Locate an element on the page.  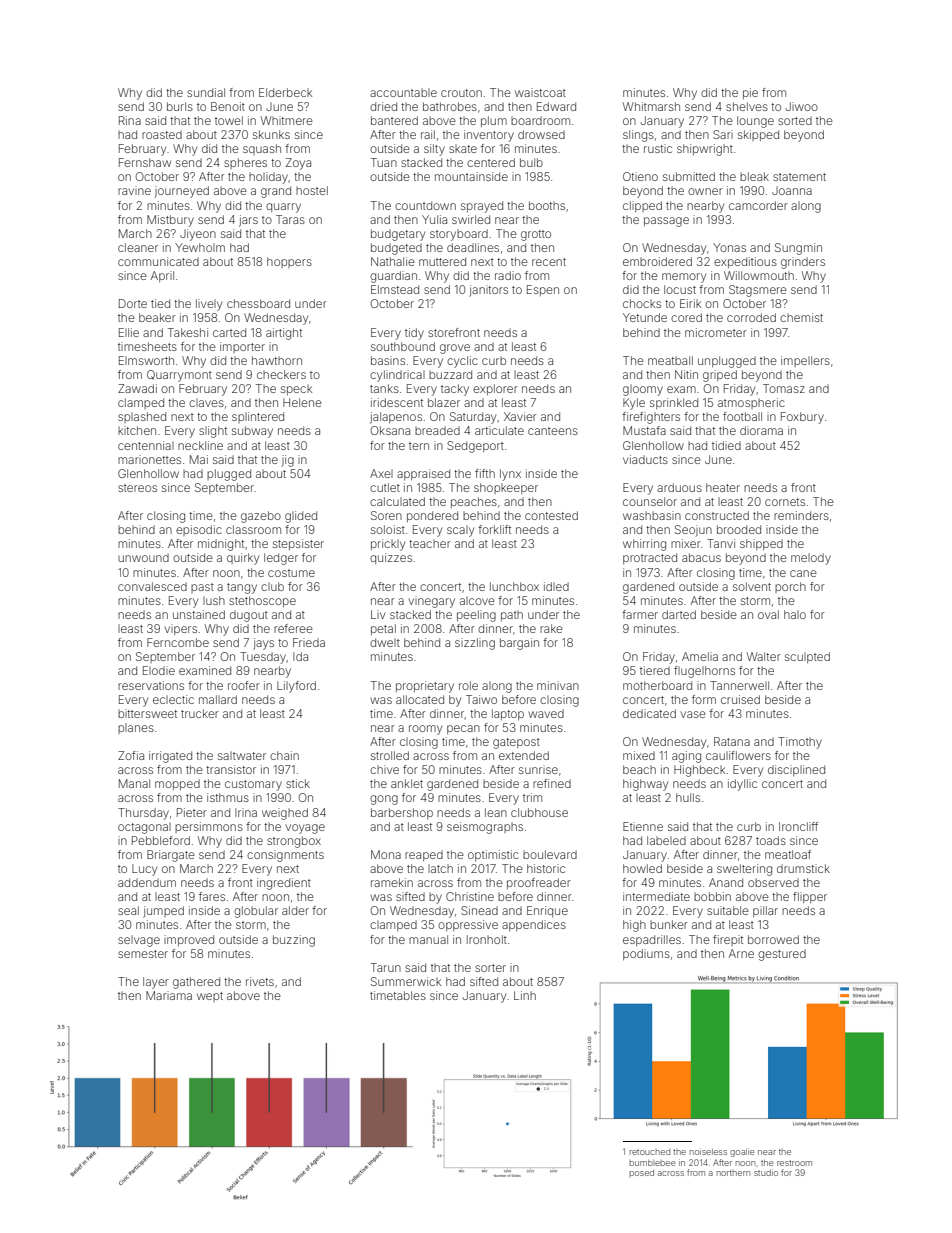
Jiwoo is located at coordinates (802, 106).
